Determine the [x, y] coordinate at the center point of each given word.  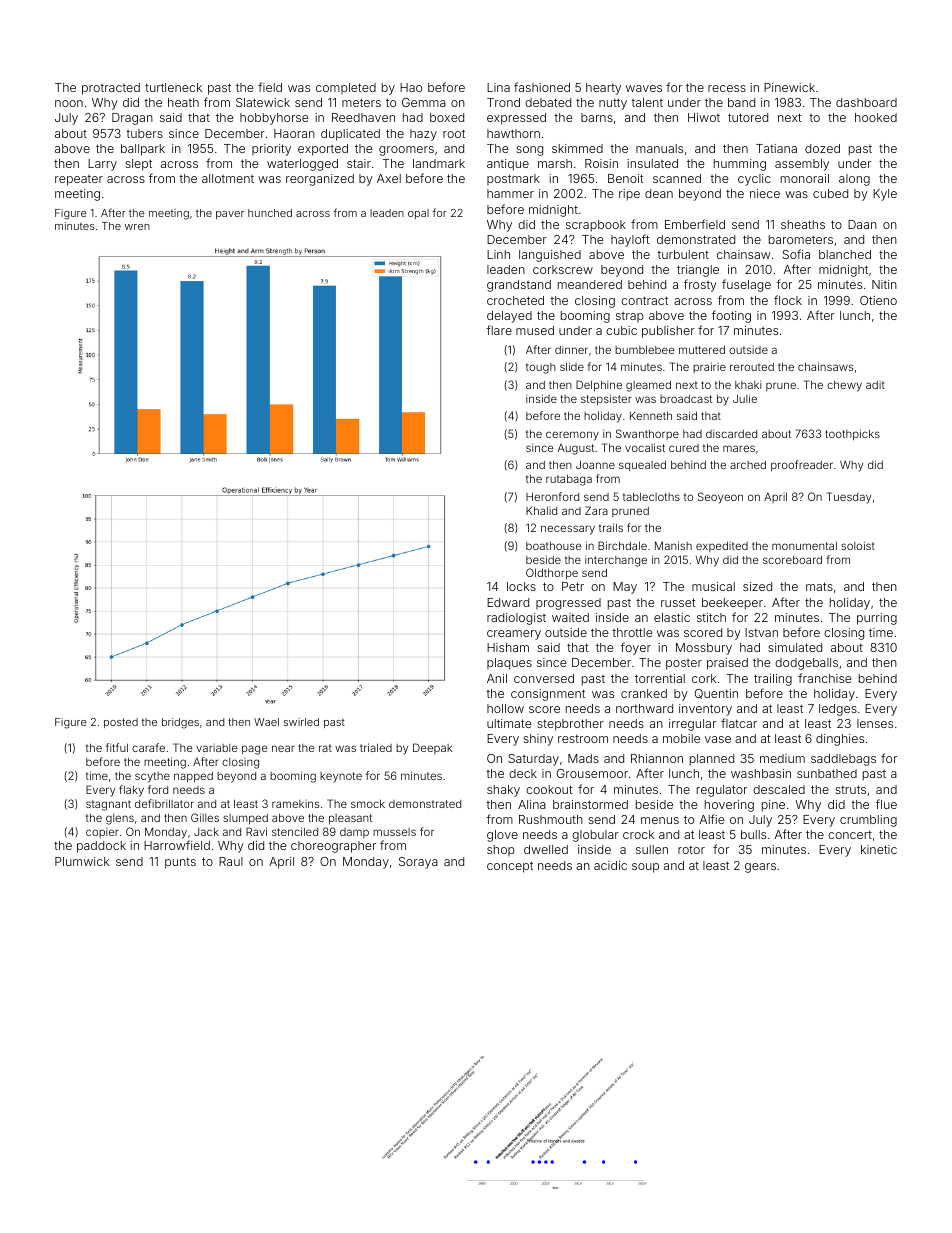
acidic [610, 865]
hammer [510, 193]
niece [765, 193]
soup [645, 868]
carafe [148, 747]
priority [271, 150]
